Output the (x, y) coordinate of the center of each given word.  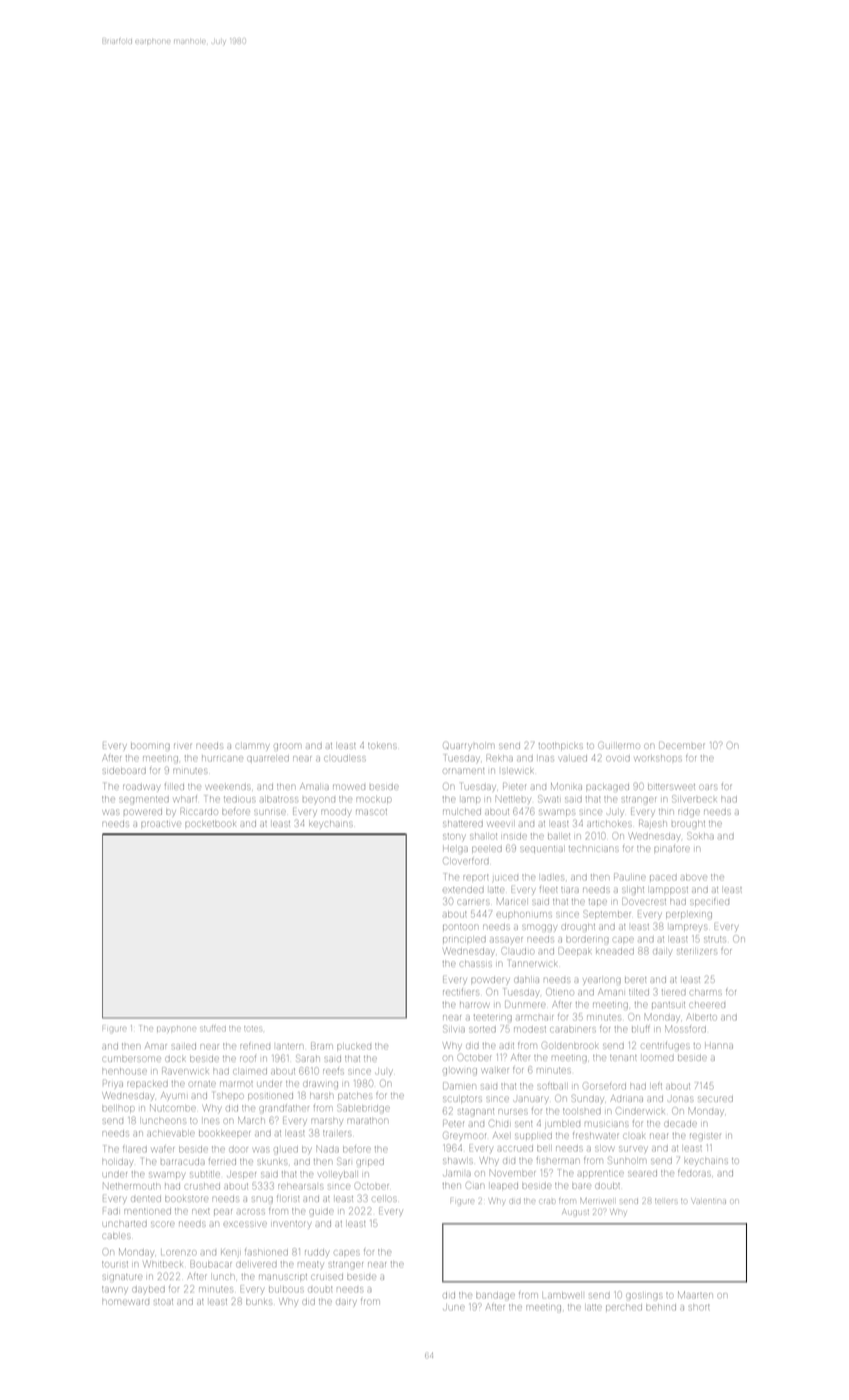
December (681, 745)
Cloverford (466, 860)
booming (150, 747)
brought (688, 825)
